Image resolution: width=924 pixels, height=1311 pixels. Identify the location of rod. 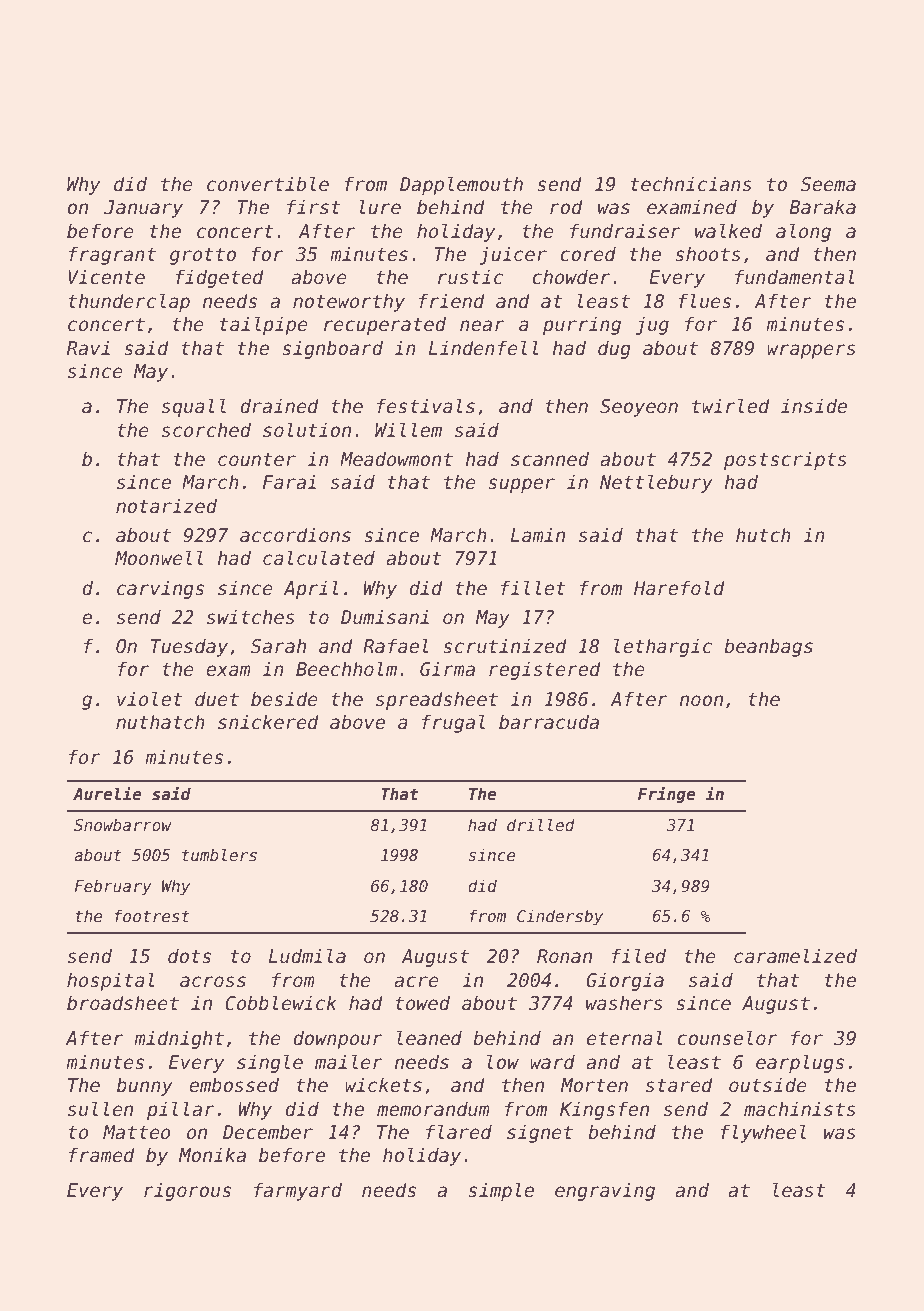
(566, 207).
